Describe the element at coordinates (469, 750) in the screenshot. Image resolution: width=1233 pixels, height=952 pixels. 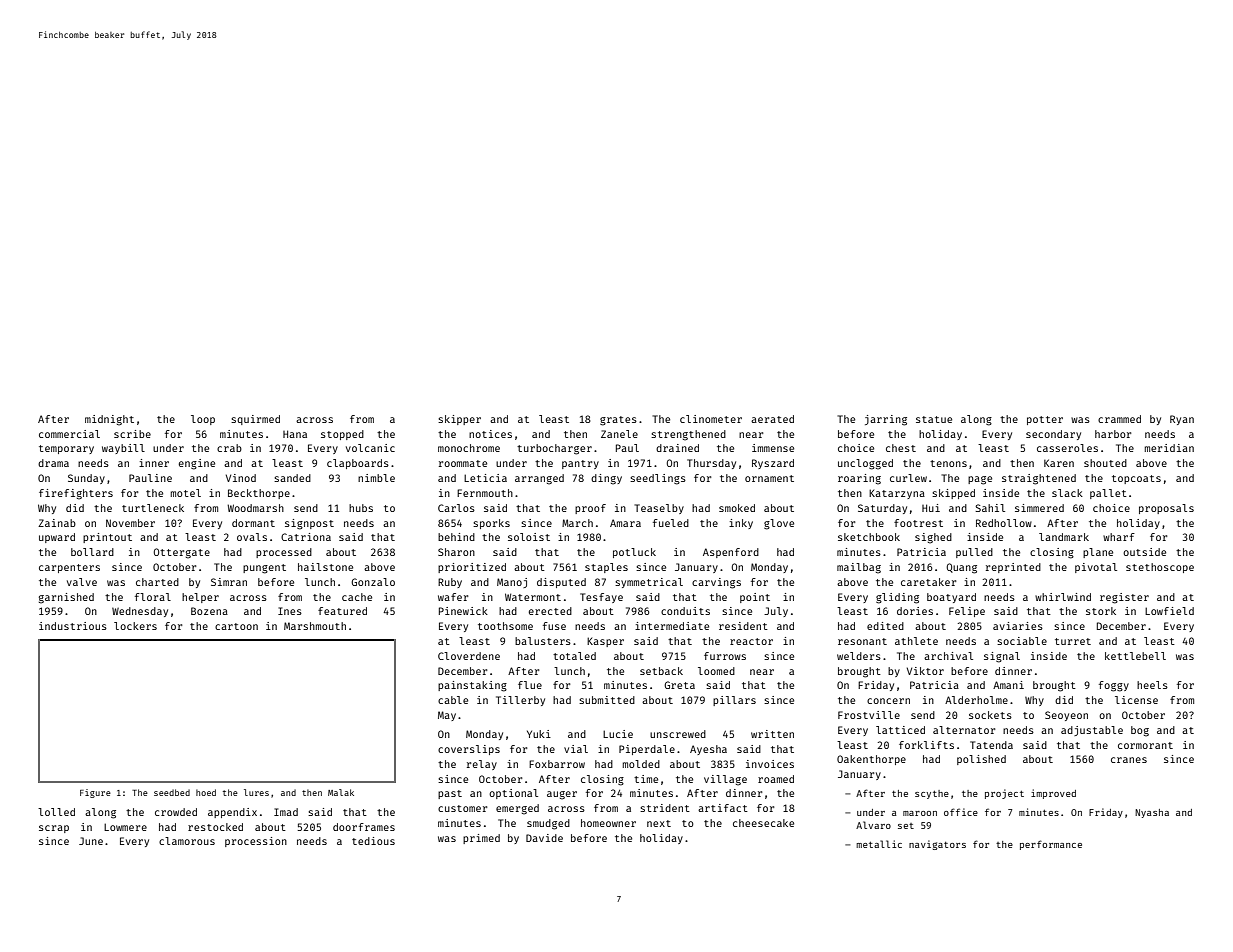
I see `coverslips` at that location.
